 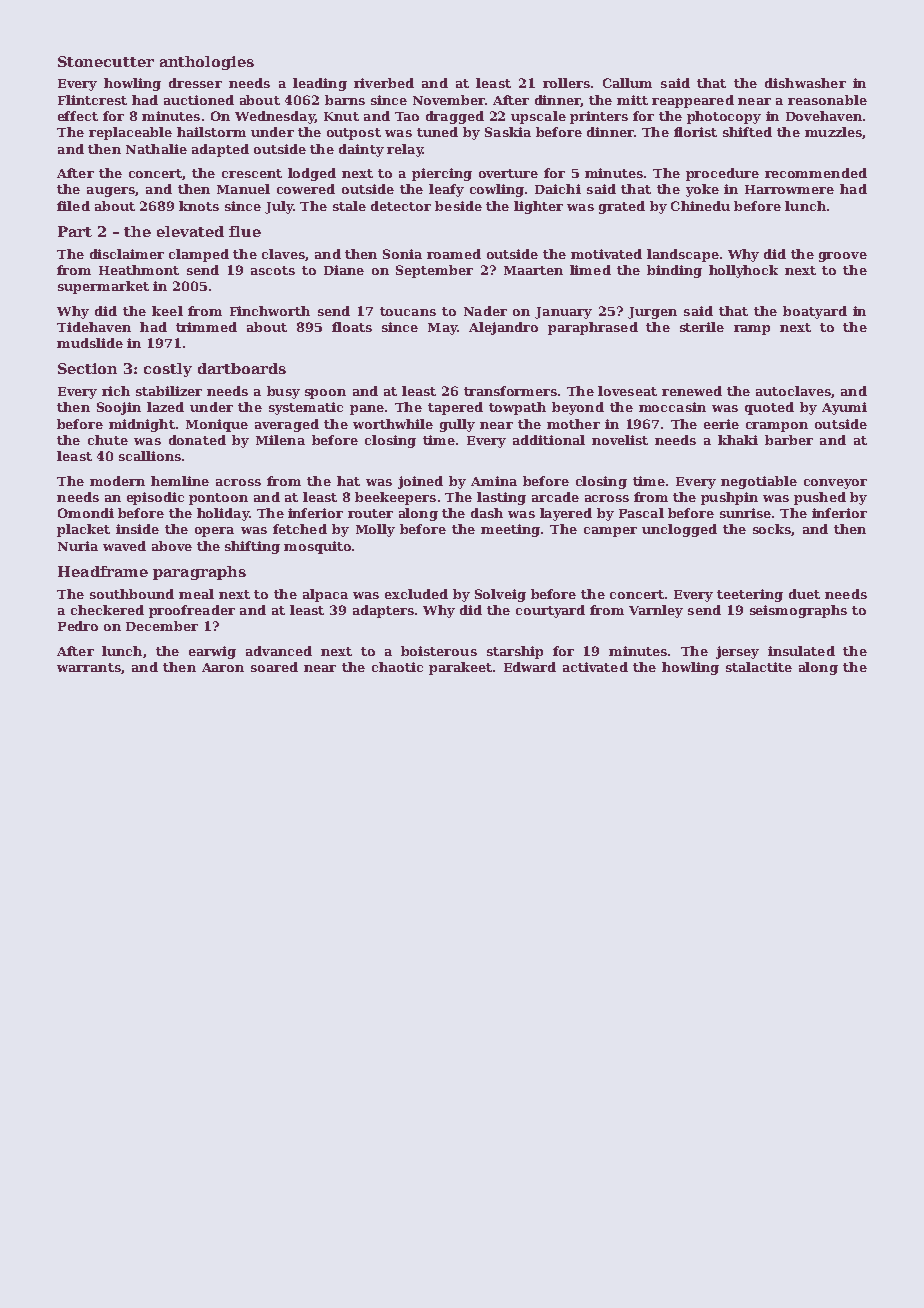 What do you see at coordinates (501, 498) in the screenshot?
I see `lasting` at bounding box center [501, 498].
